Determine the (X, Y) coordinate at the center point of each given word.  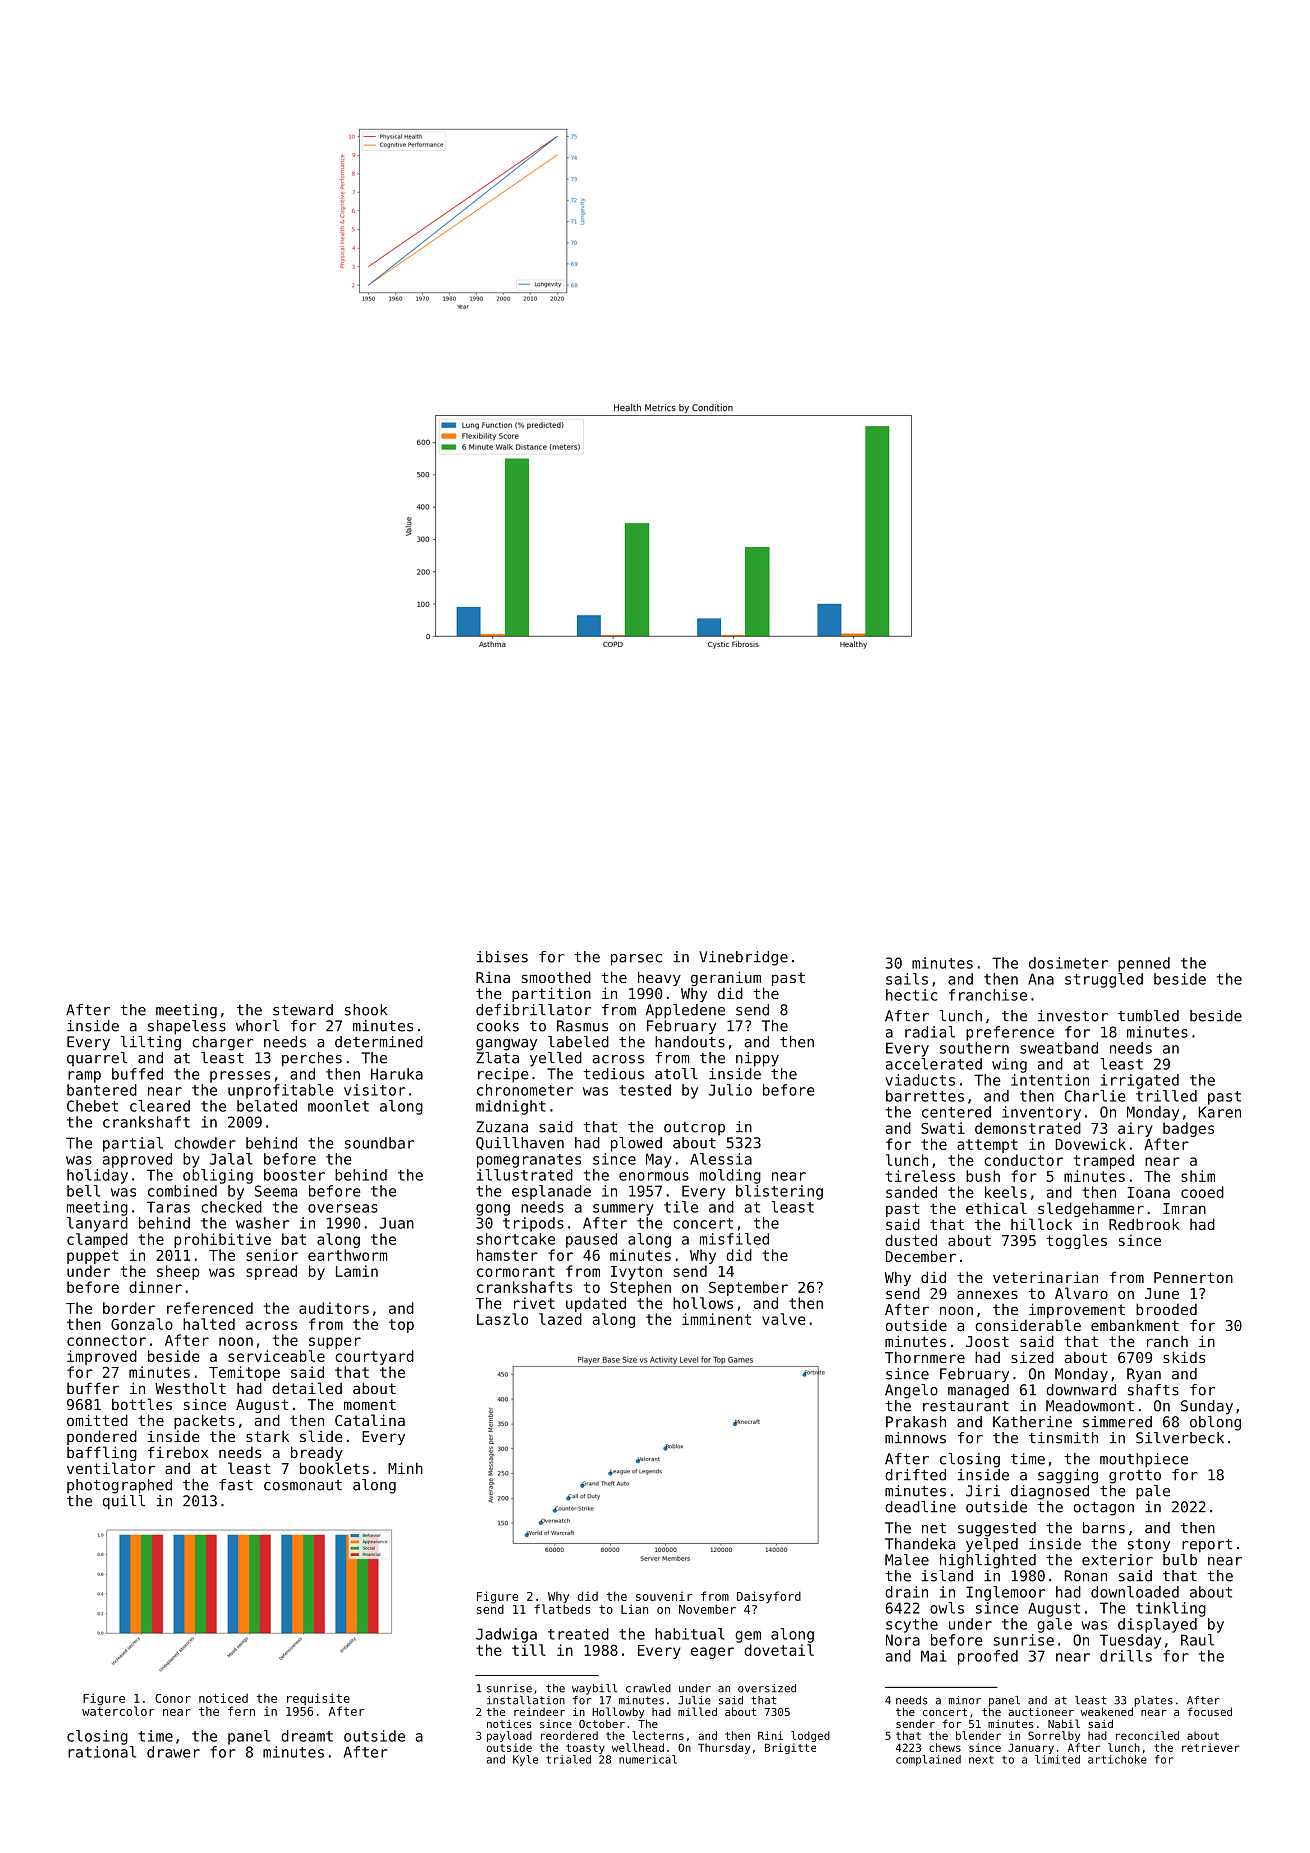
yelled (556, 1059)
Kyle (525, 1760)
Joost (987, 1341)
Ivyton (636, 1273)
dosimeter (1068, 963)
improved (102, 1357)
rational (102, 1752)
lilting (151, 1043)
